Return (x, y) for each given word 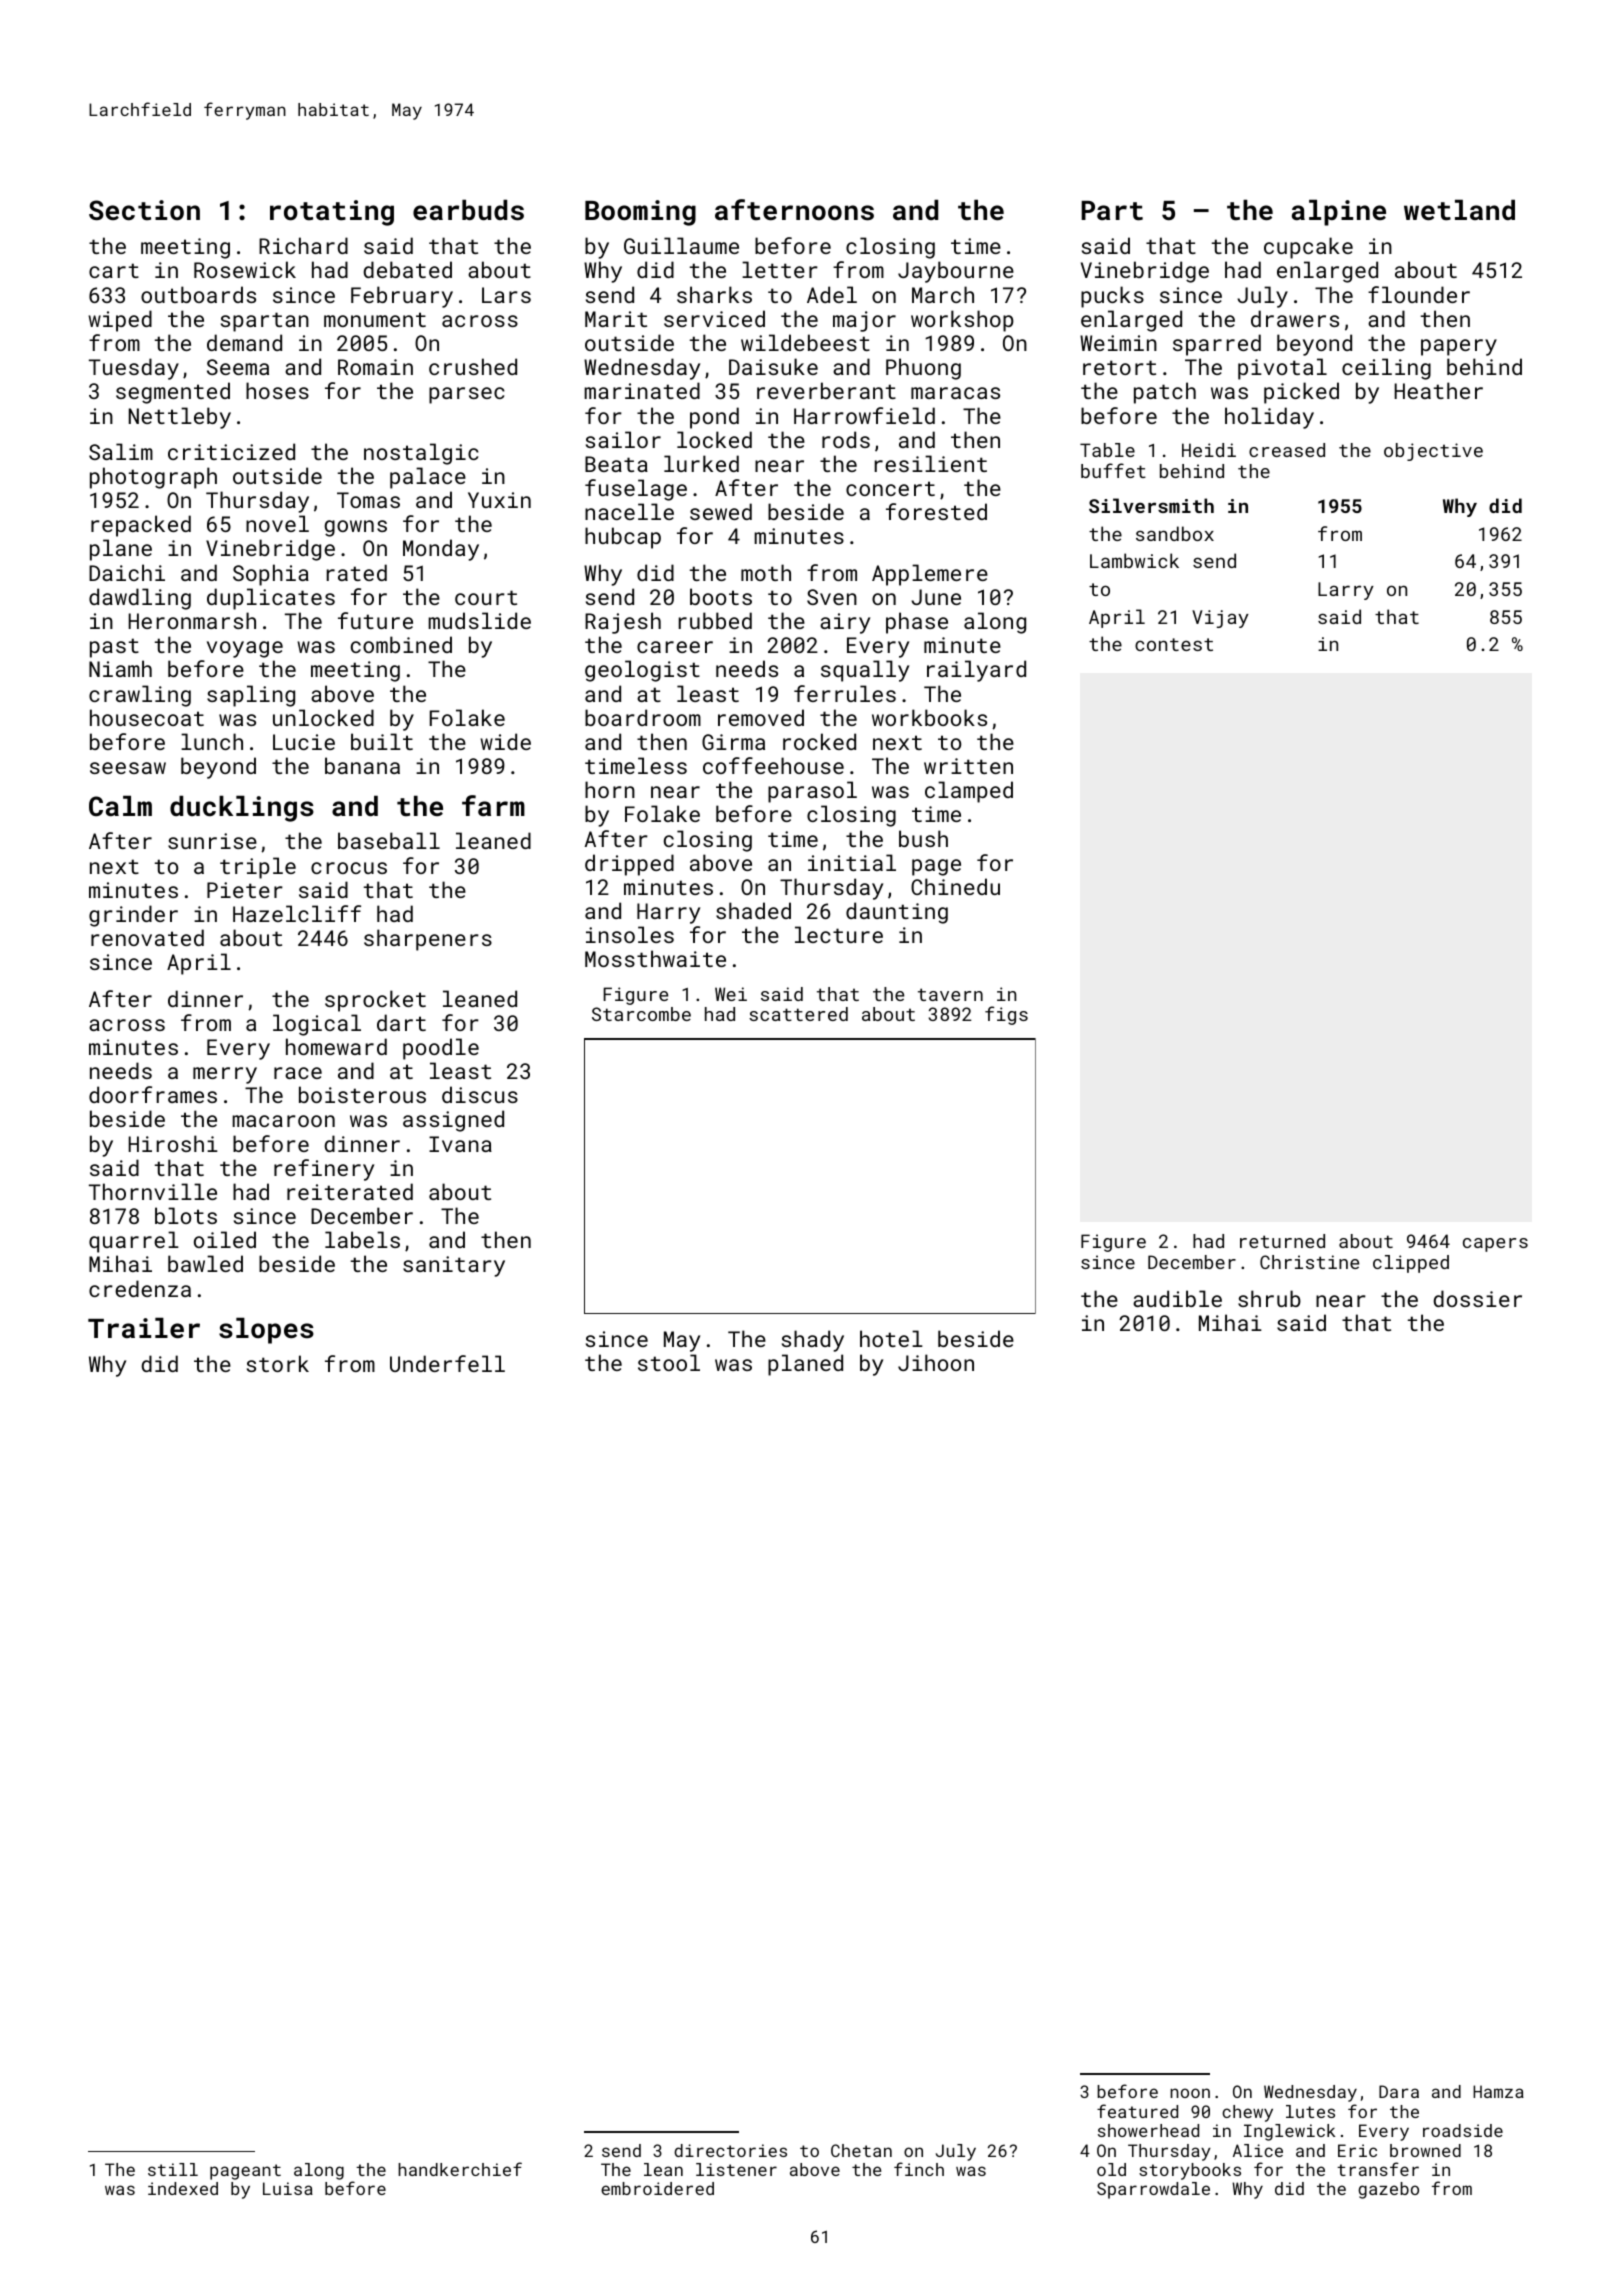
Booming (640, 213)
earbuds (468, 210)
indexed (183, 2188)
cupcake (1308, 248)
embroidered (657, 2188)
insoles (630, 934)
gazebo (1388, 2190)
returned (1282, 1241)
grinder (133, 916)
